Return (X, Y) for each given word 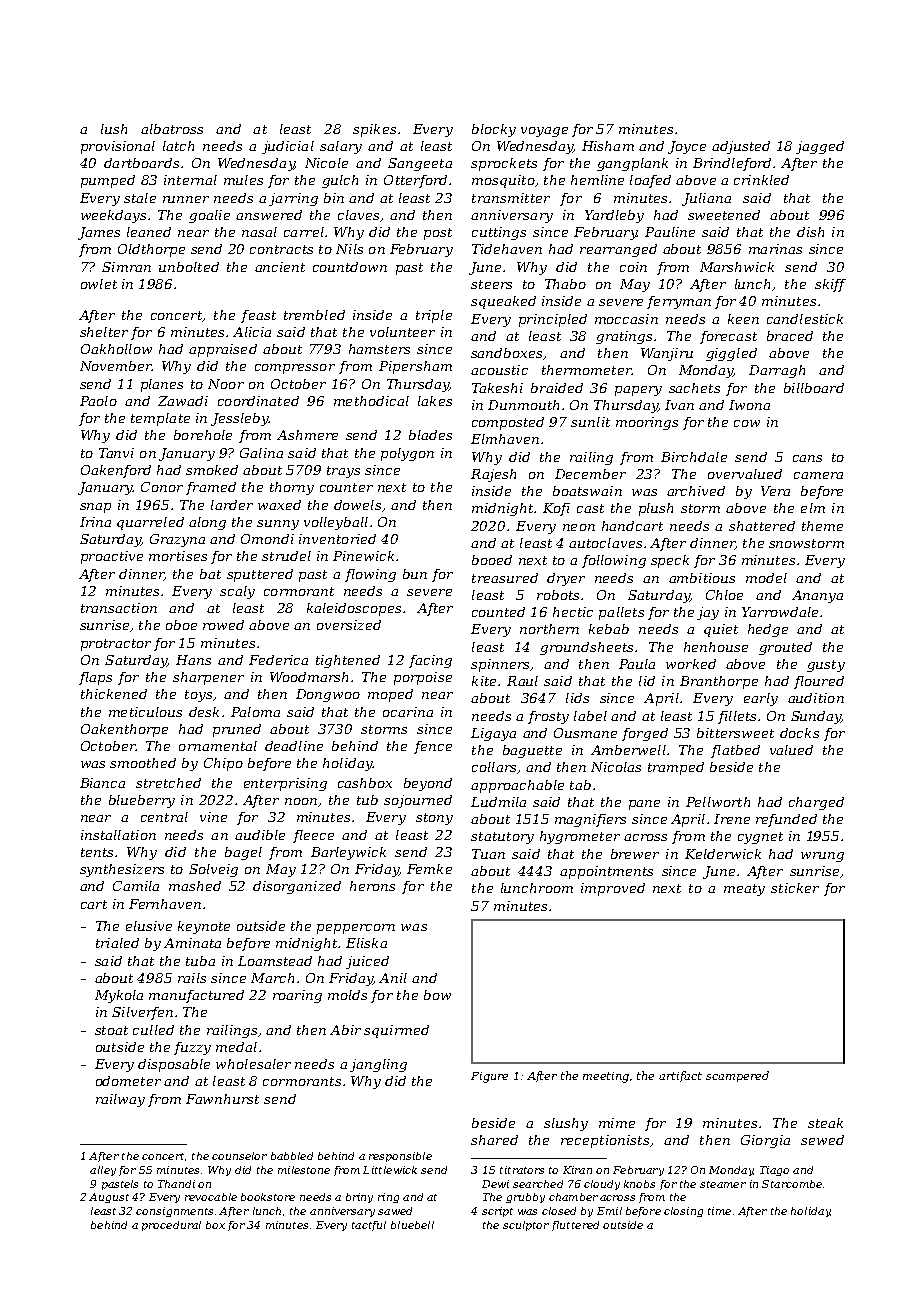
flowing (370, 575)
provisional (118, 147)
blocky (494, 130)
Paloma (255, 712)
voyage (544, 132)
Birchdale (694, 457)
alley (103, 1171)
